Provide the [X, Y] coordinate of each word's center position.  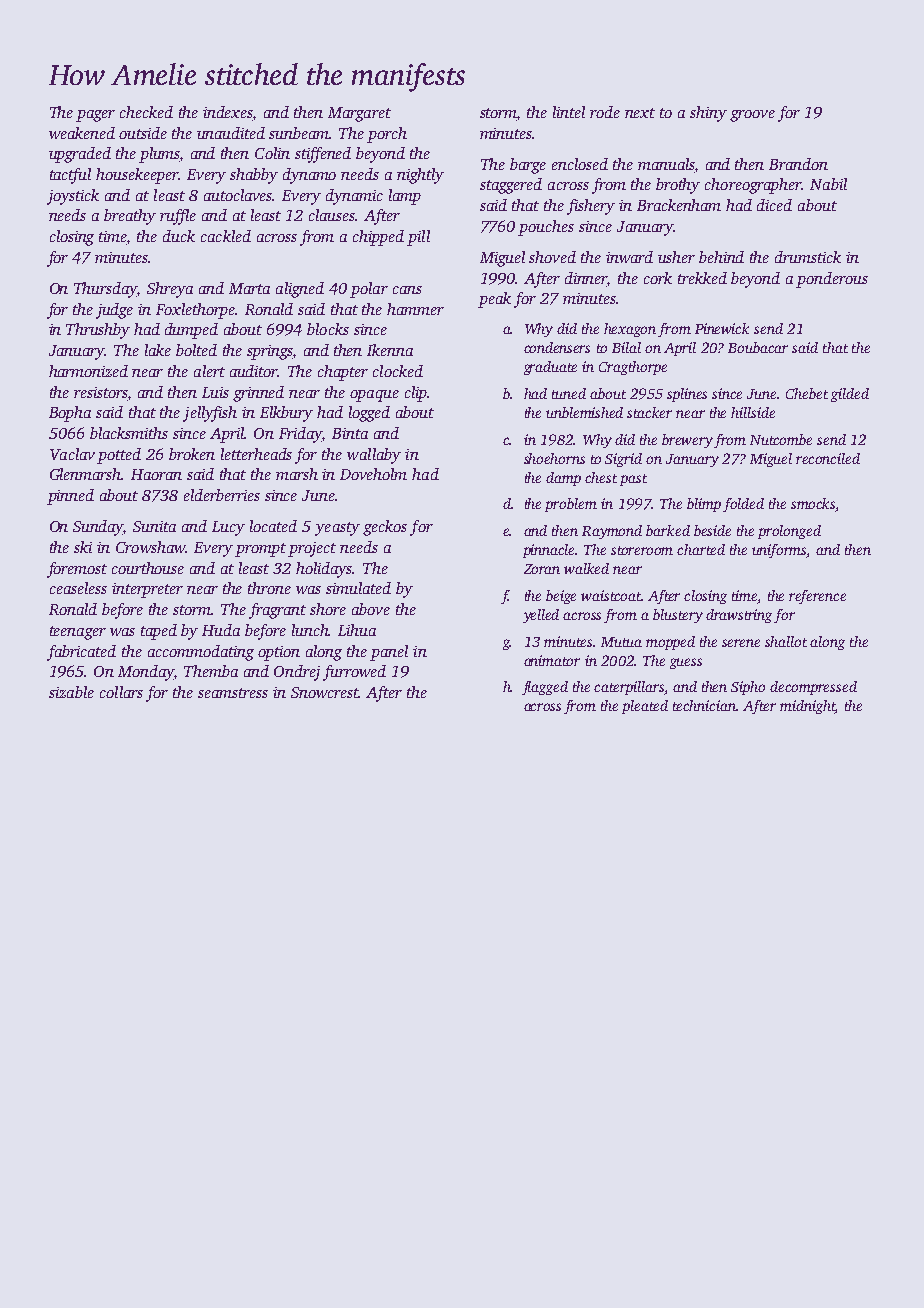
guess [686, 663]
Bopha [70, 414]
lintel [569, 112]
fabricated [81, 653]
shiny [708, 114]
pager [95, 116]
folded [743, 505]
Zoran [542, 569]
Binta [350, 433]
